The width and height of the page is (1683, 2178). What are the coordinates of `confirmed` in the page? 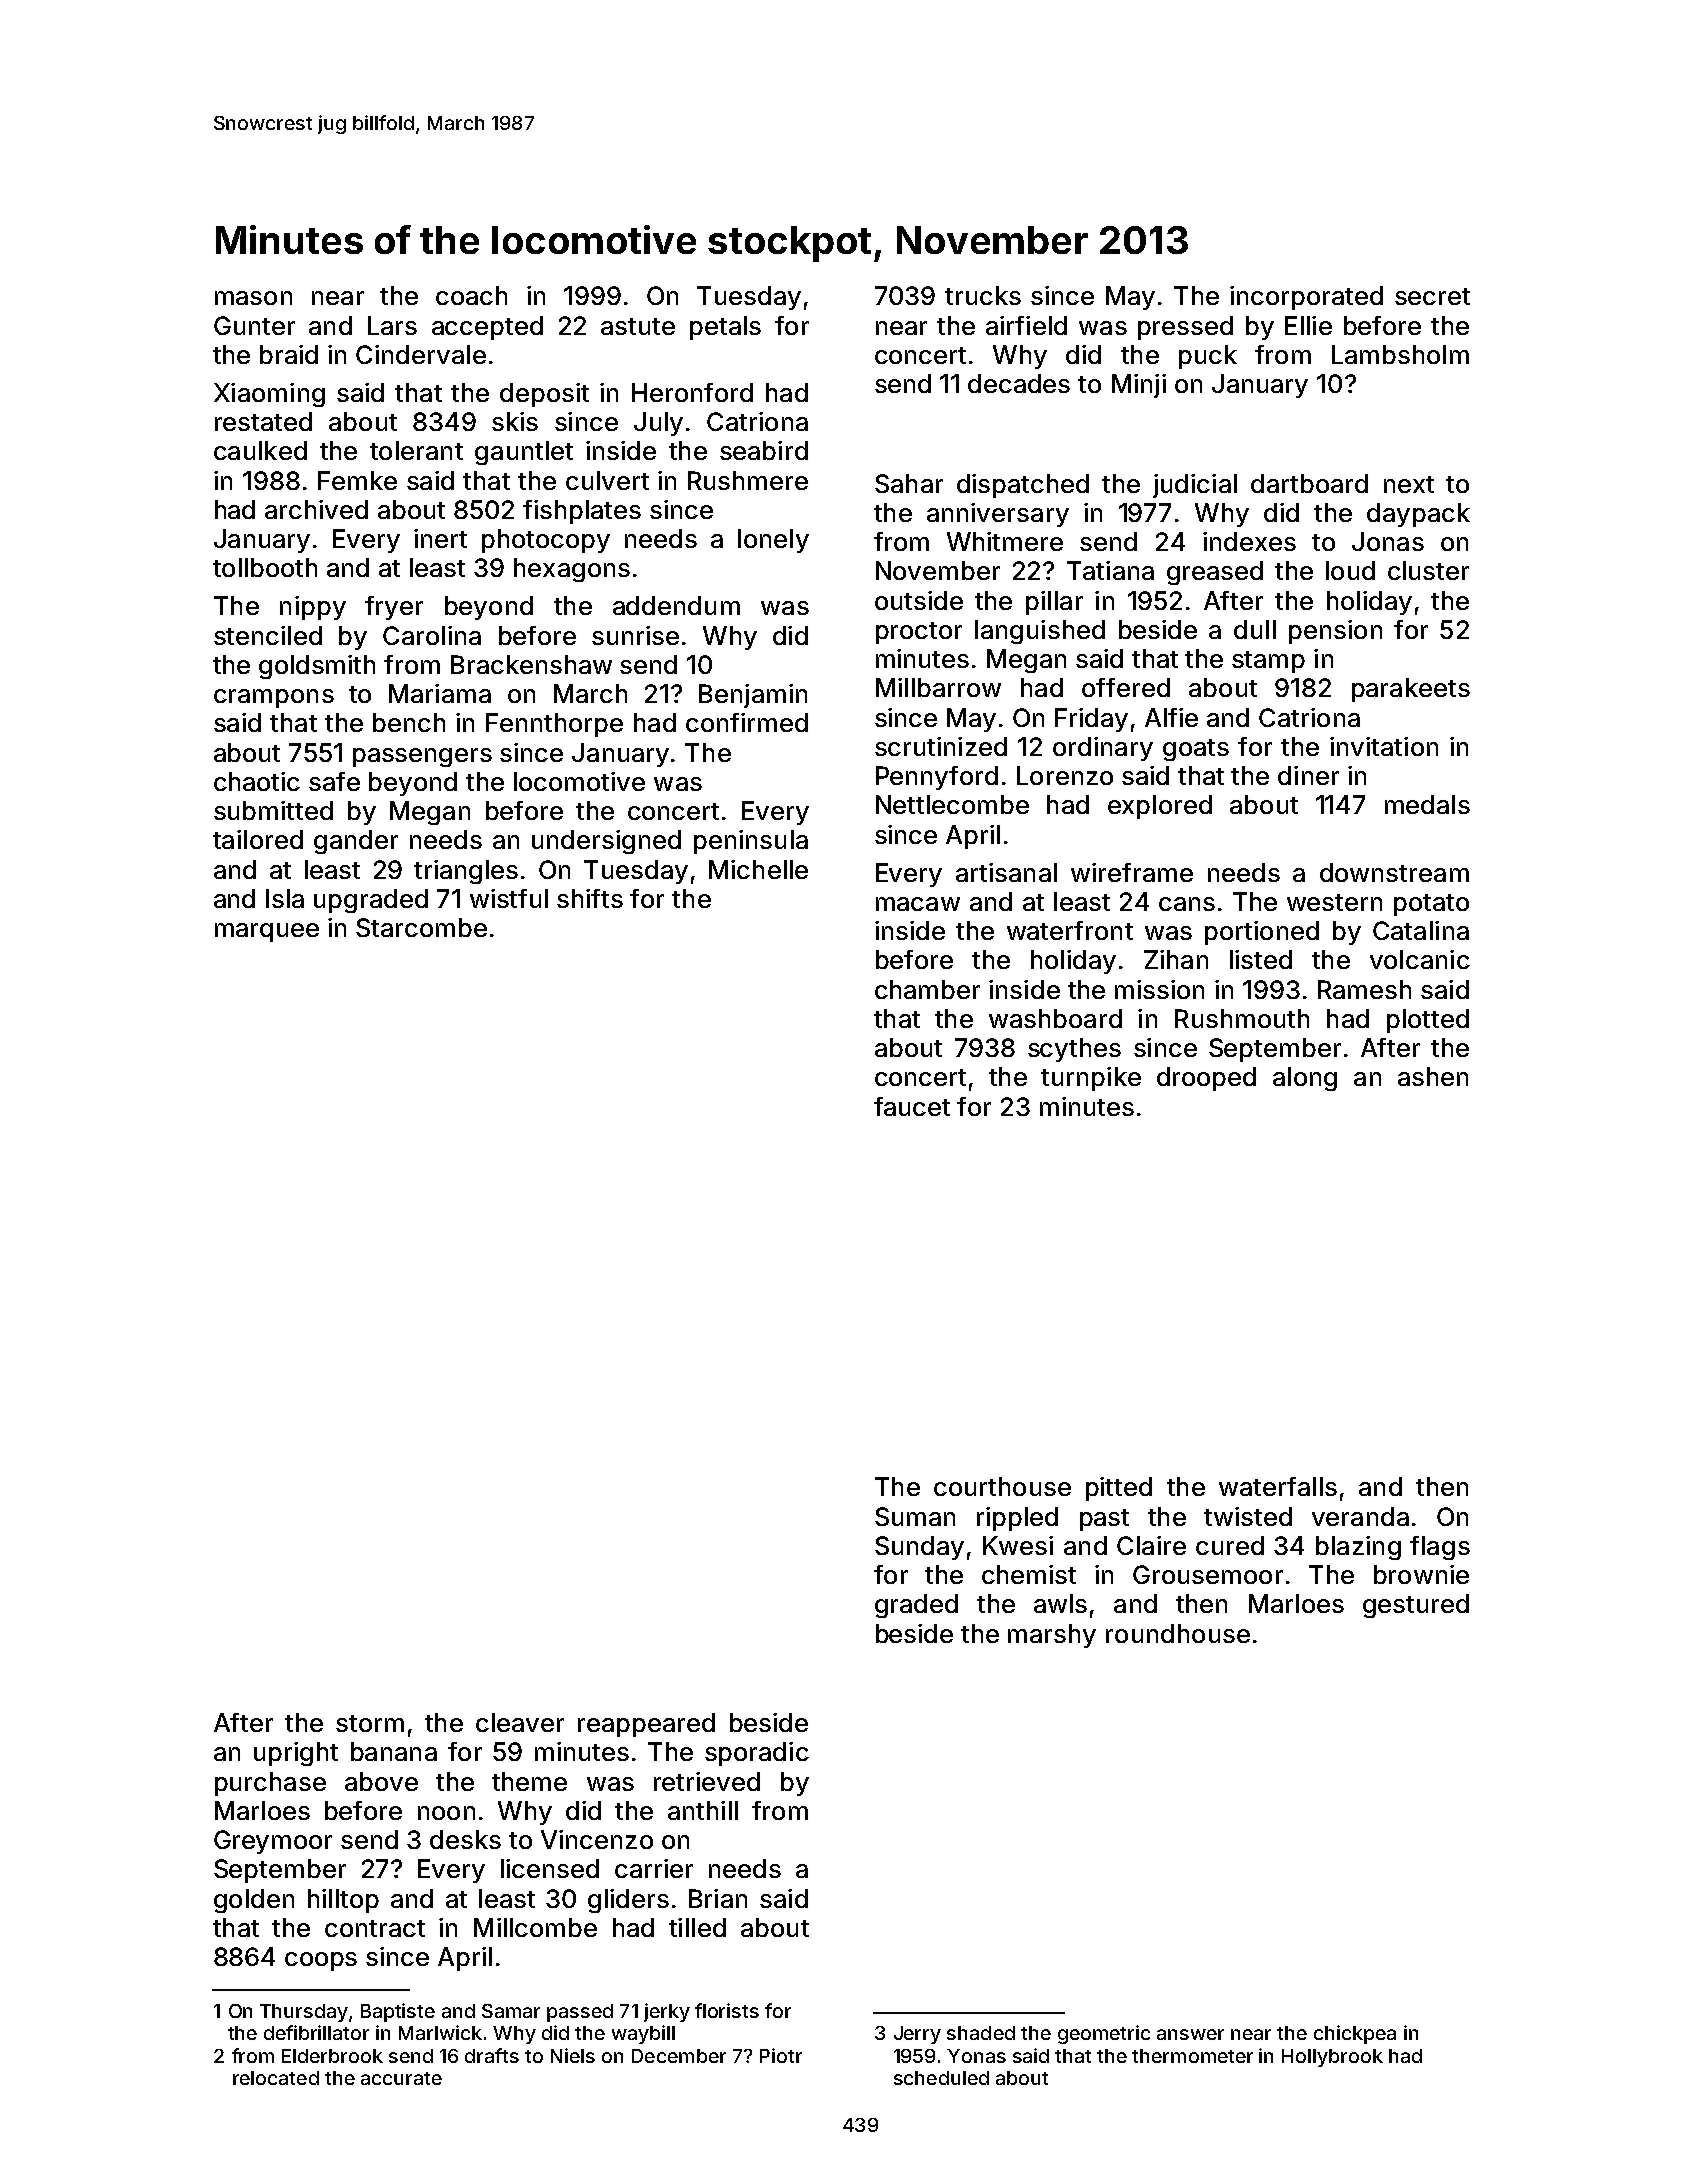 It's located at (747, 722).
